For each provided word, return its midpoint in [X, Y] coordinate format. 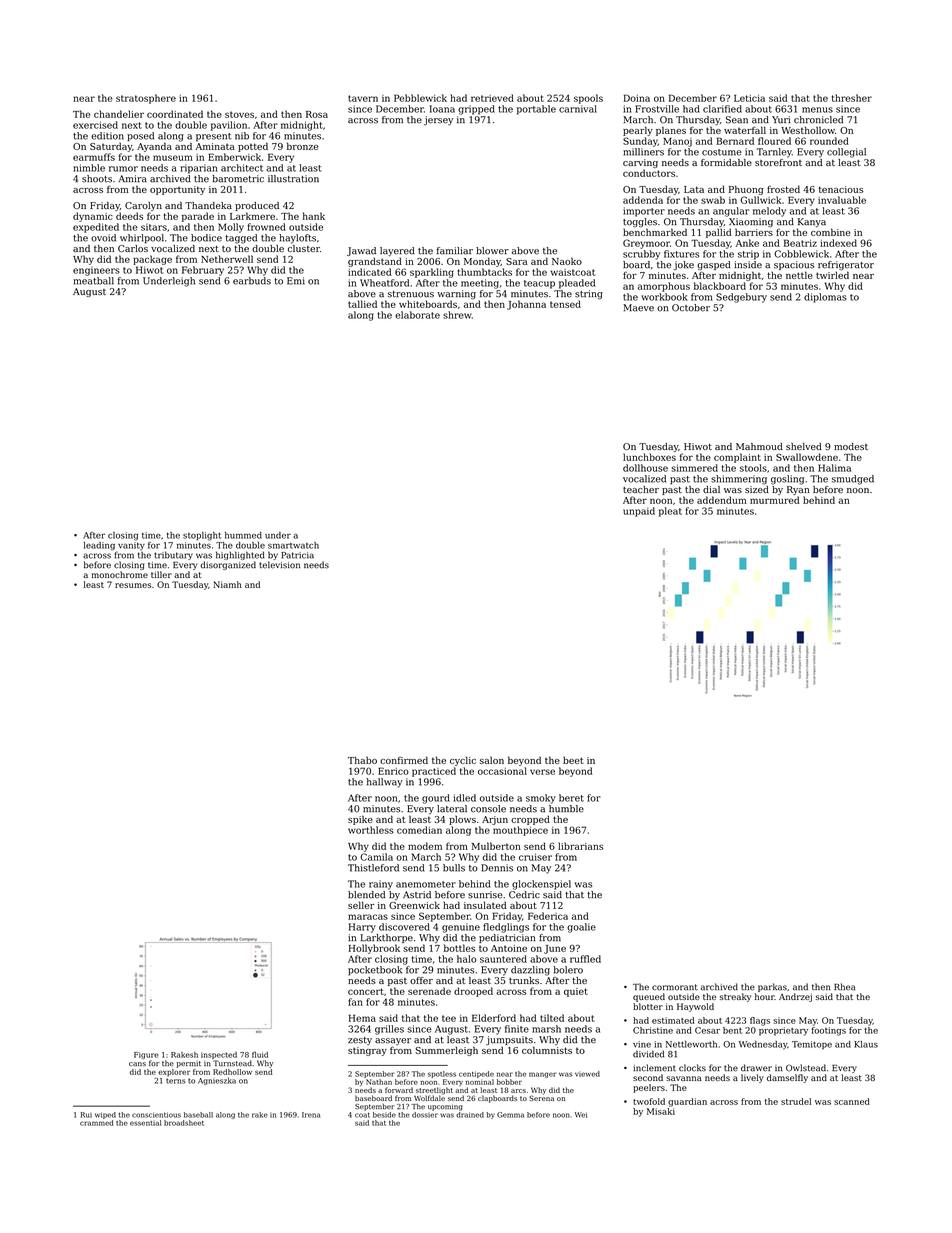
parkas [772, 987]
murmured [775, 500]
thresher [852, 98]
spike [360, 820]
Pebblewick [420, 98]
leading [99, 546]
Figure [146, 1055]
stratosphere [146, 99]
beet [573, 760]
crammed [96, 1123]
